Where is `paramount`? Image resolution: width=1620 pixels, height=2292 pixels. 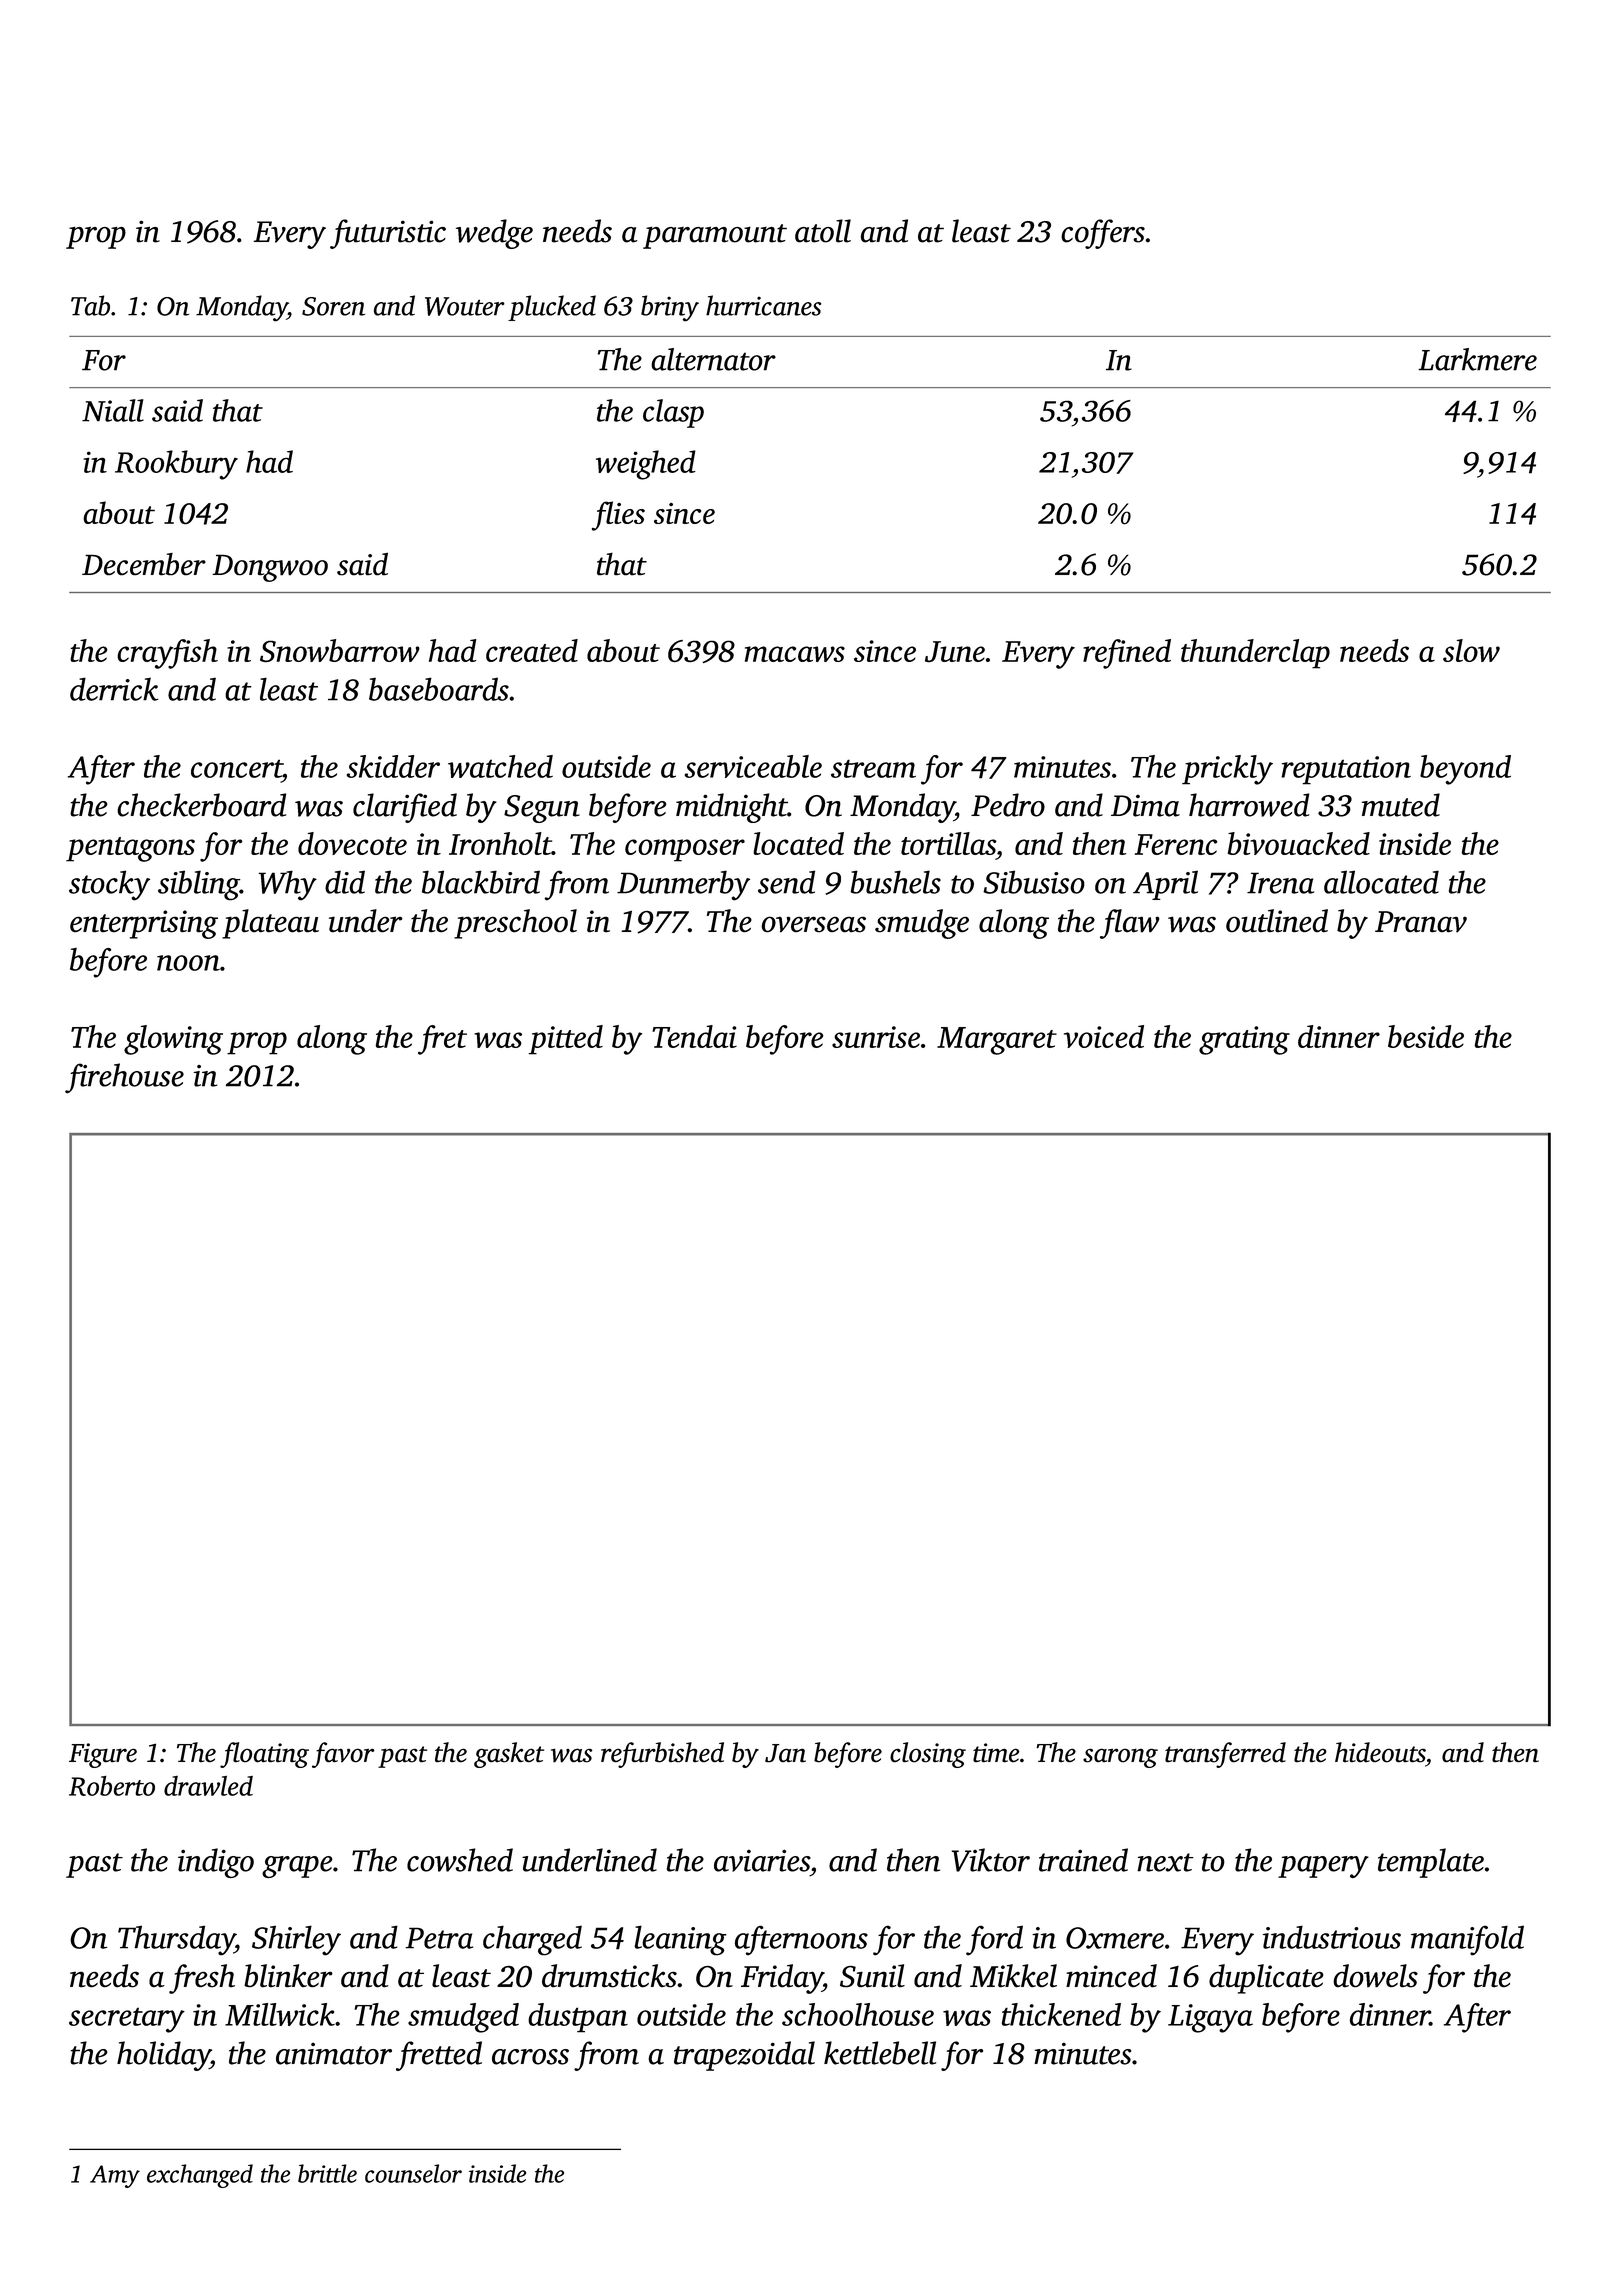
paramount is located at coordinates (715, 236).
